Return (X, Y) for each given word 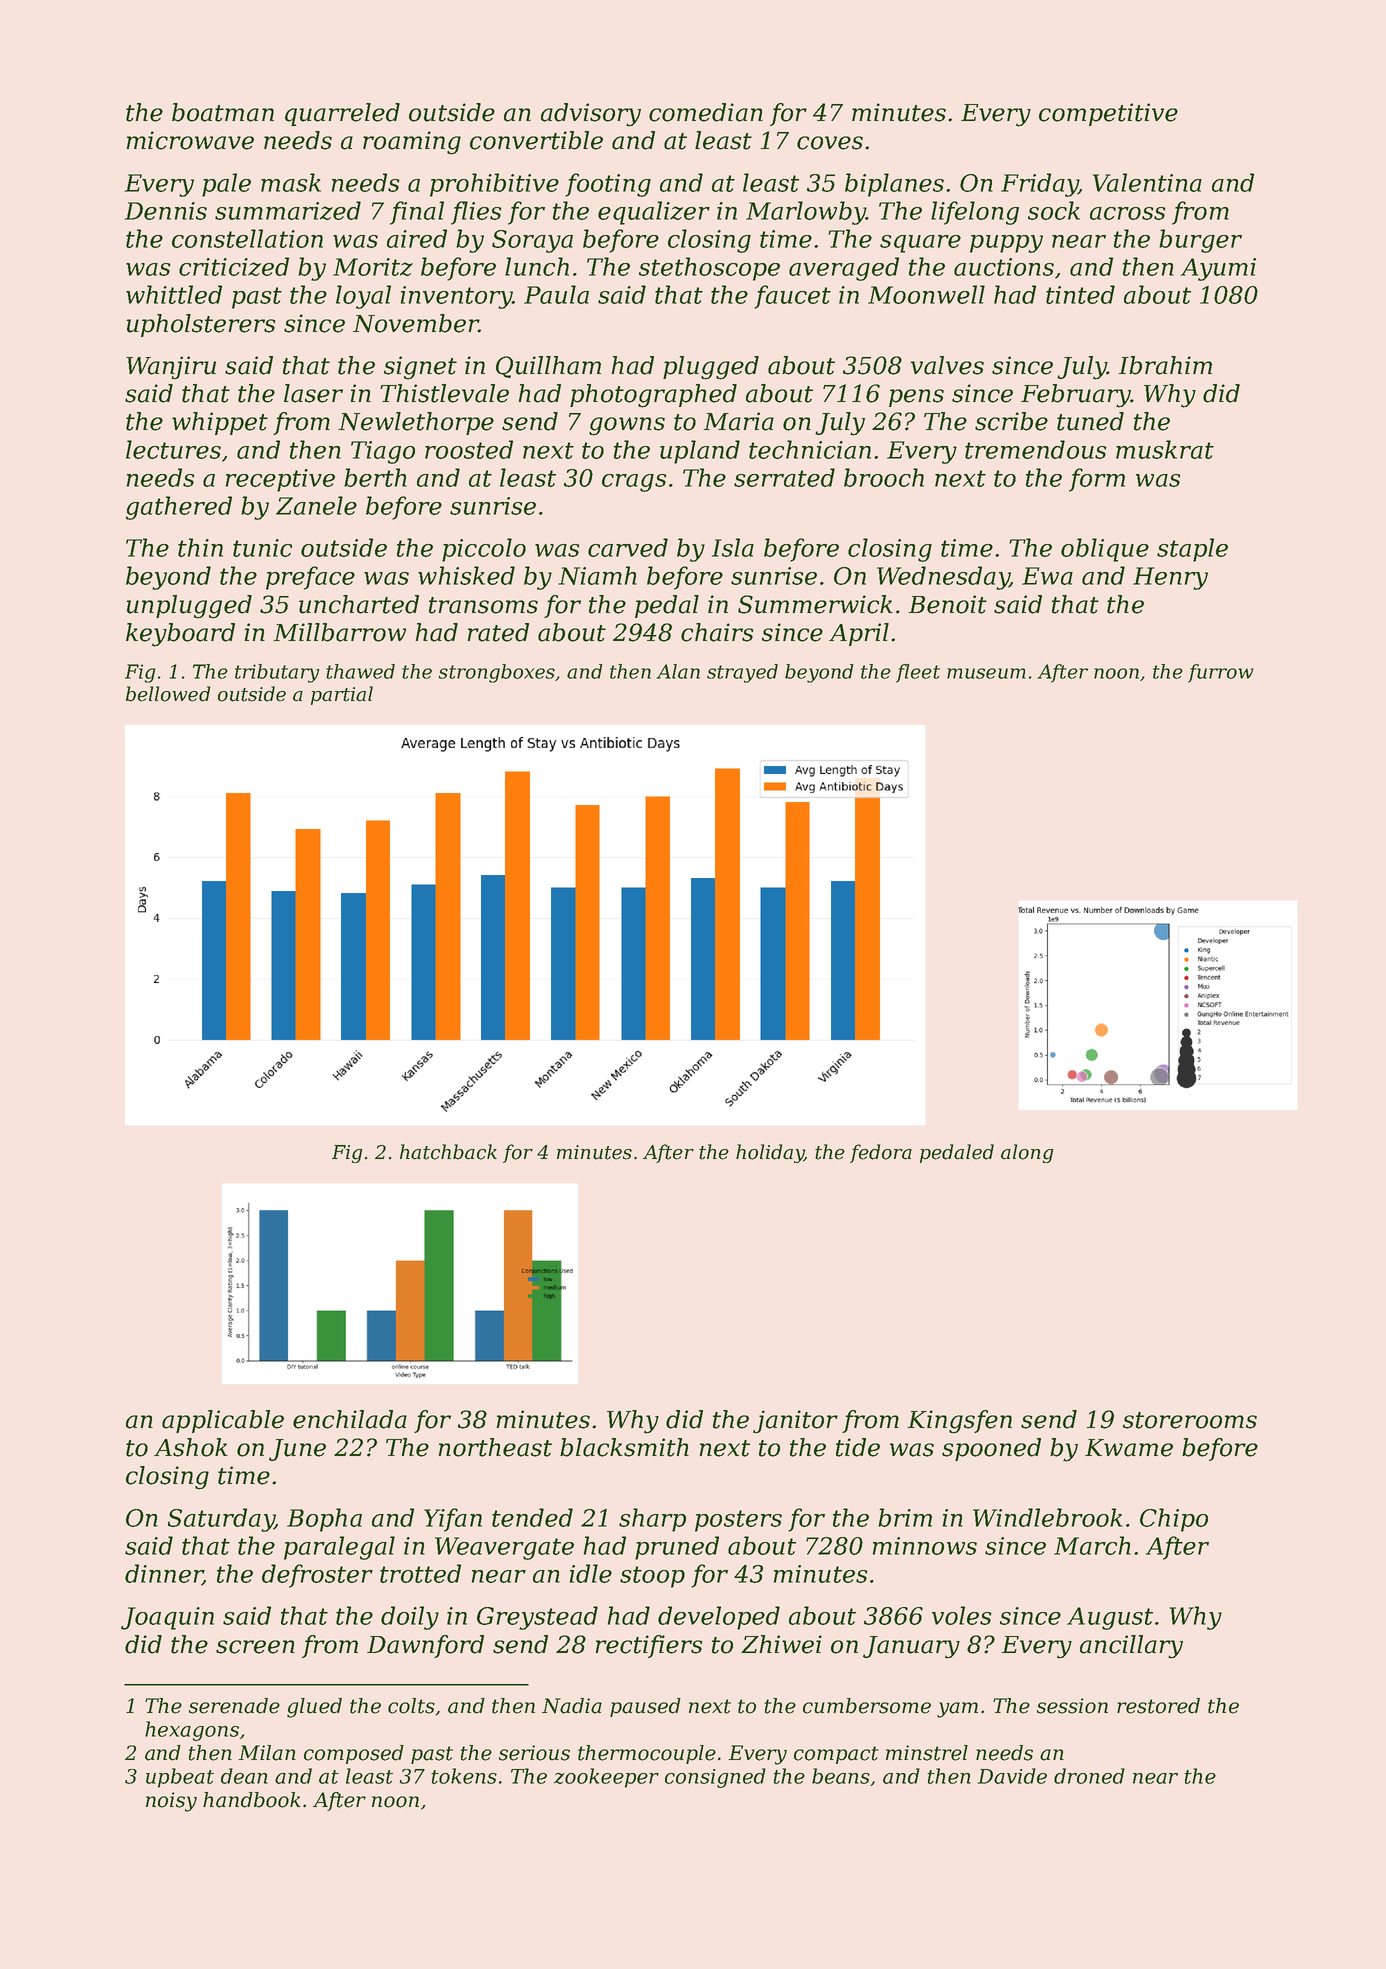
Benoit (947, 604)
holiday (770, 1153)
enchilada (350, 1419)
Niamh (597, 575)
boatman (223, 112)
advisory (591, 115)
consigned (715, 1778)
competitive (1108, 114)
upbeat (180, 1778)
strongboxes (497, 673)
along (1027, 1153)
